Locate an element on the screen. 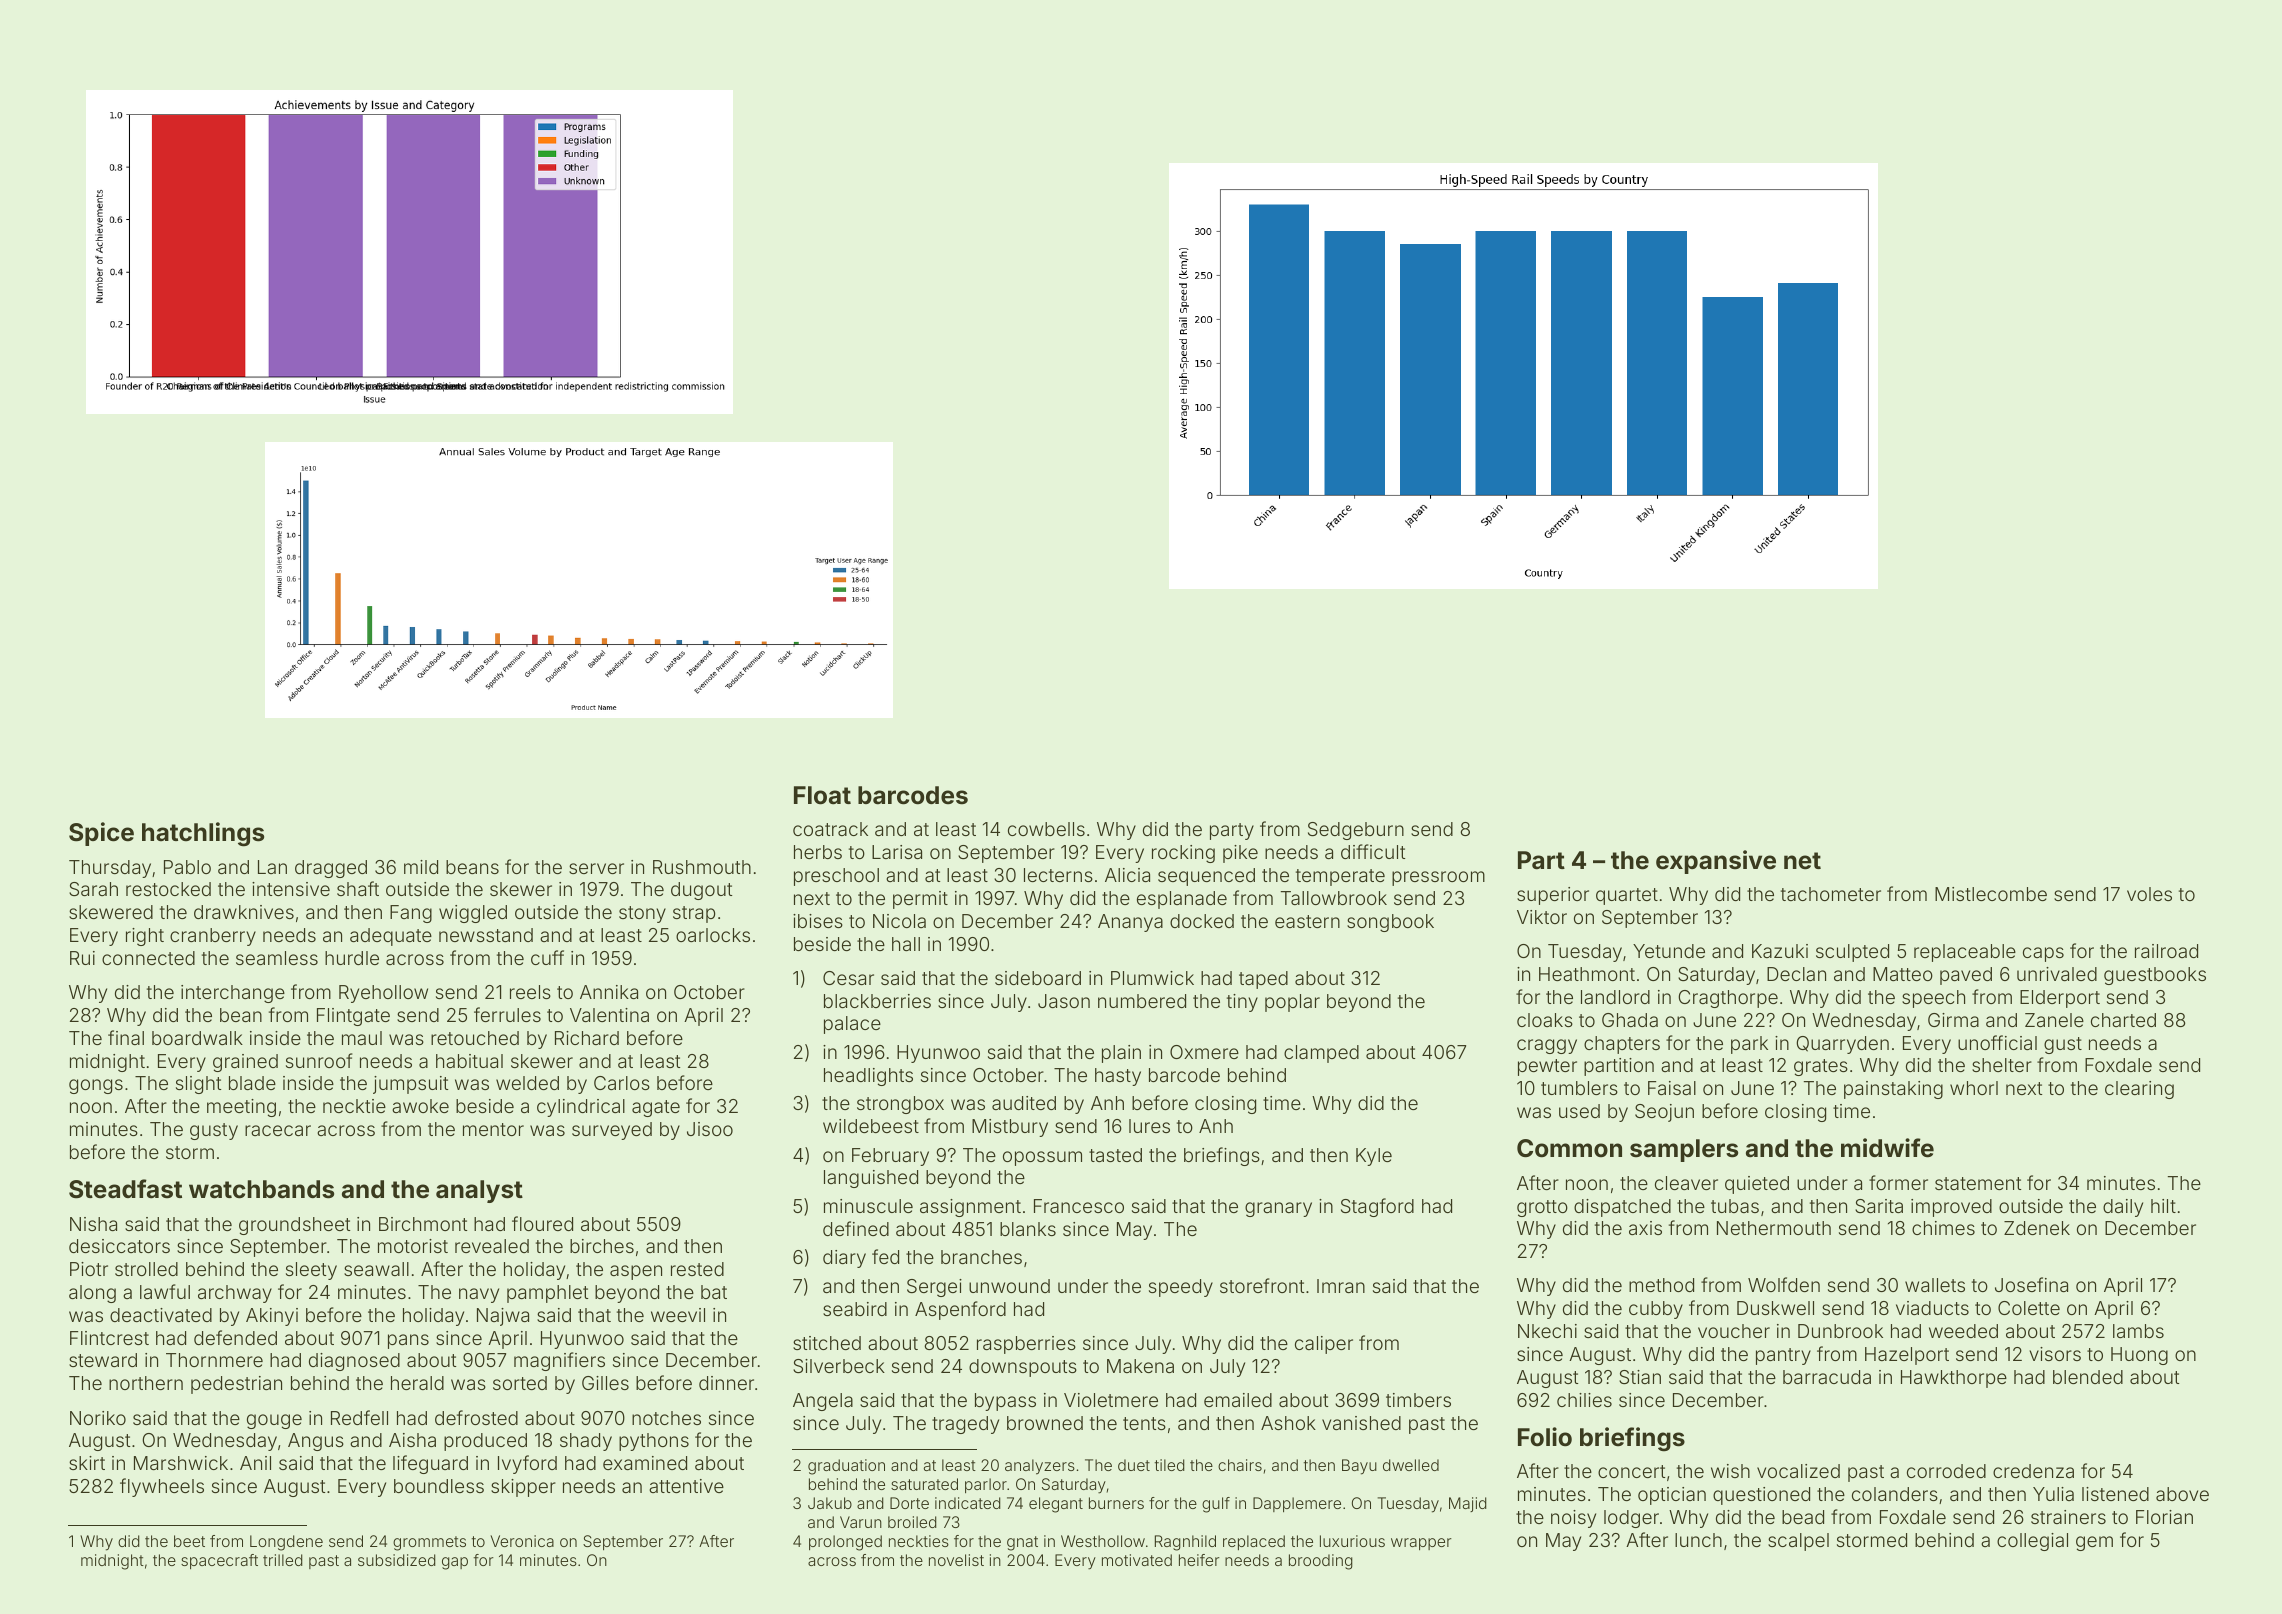 The height and width of the screenshot is (1614, 2282). Nisha is located at coordinates (93, 1224).
